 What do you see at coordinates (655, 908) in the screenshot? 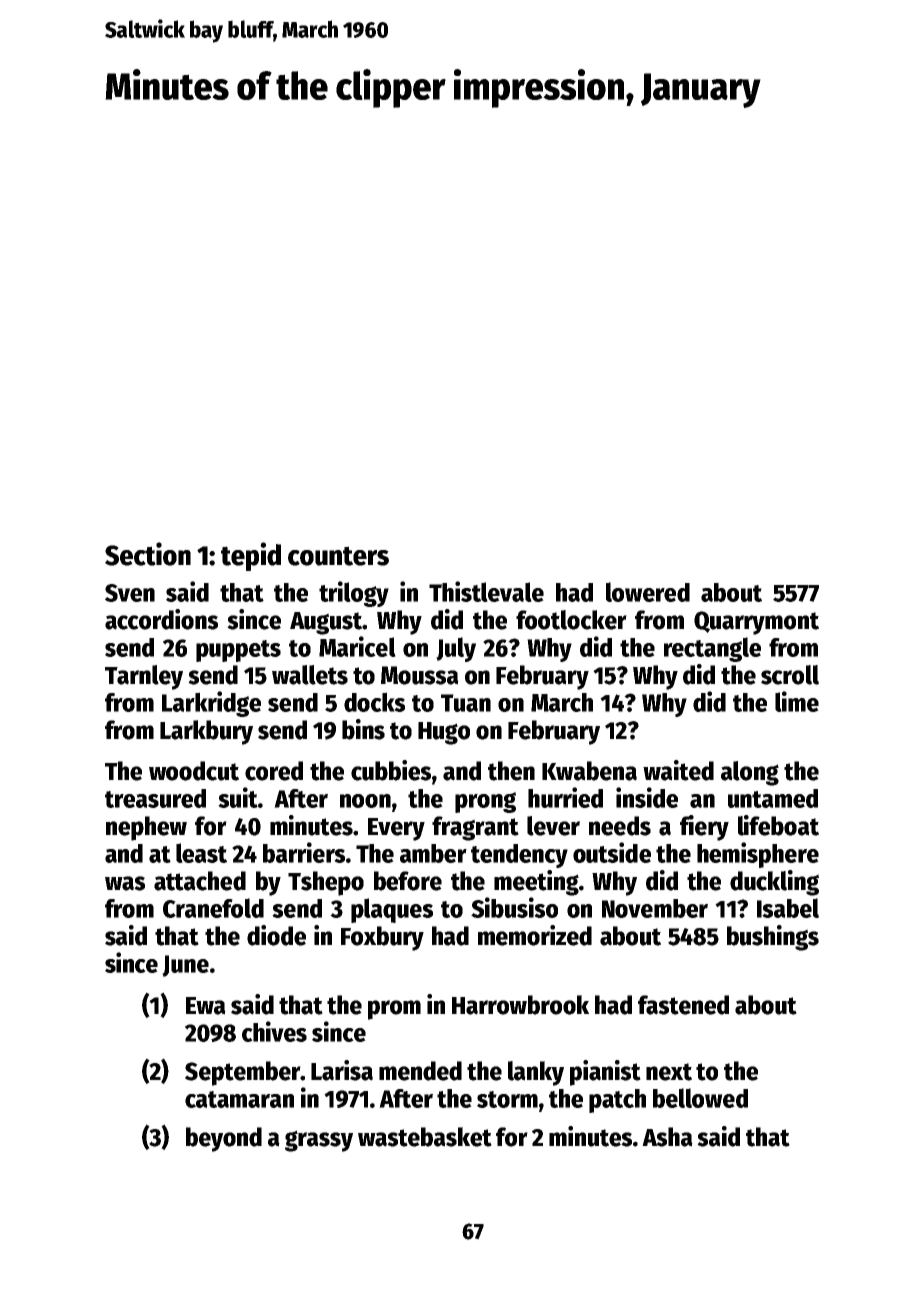
I see `November` at bounding box center [655, 908].
